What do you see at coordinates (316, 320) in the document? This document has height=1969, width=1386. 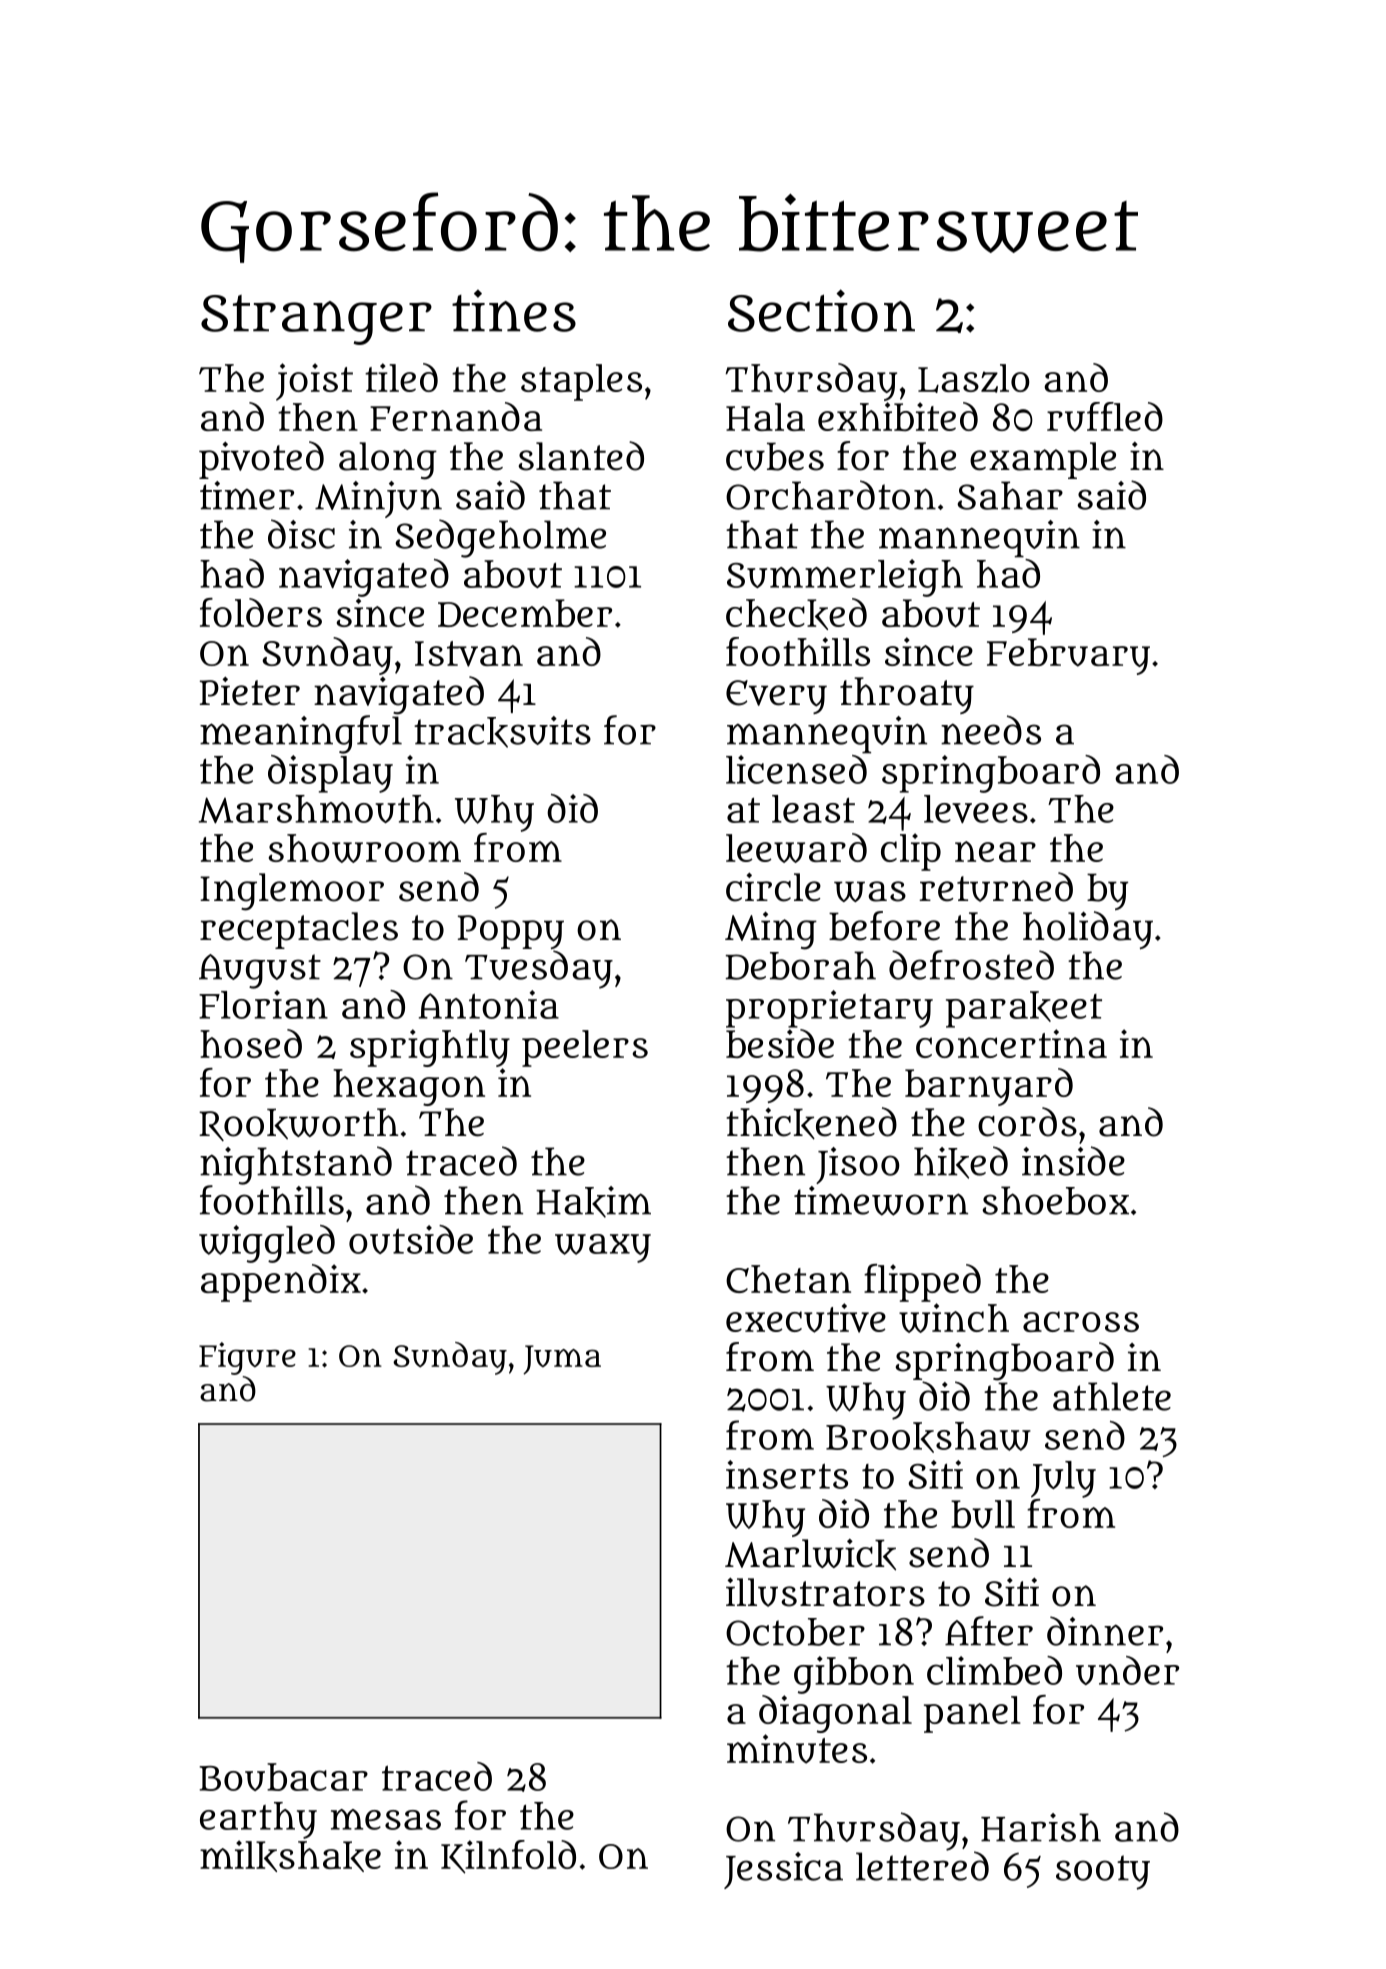 I see `Stranger` at bounding box center [316, 320].
